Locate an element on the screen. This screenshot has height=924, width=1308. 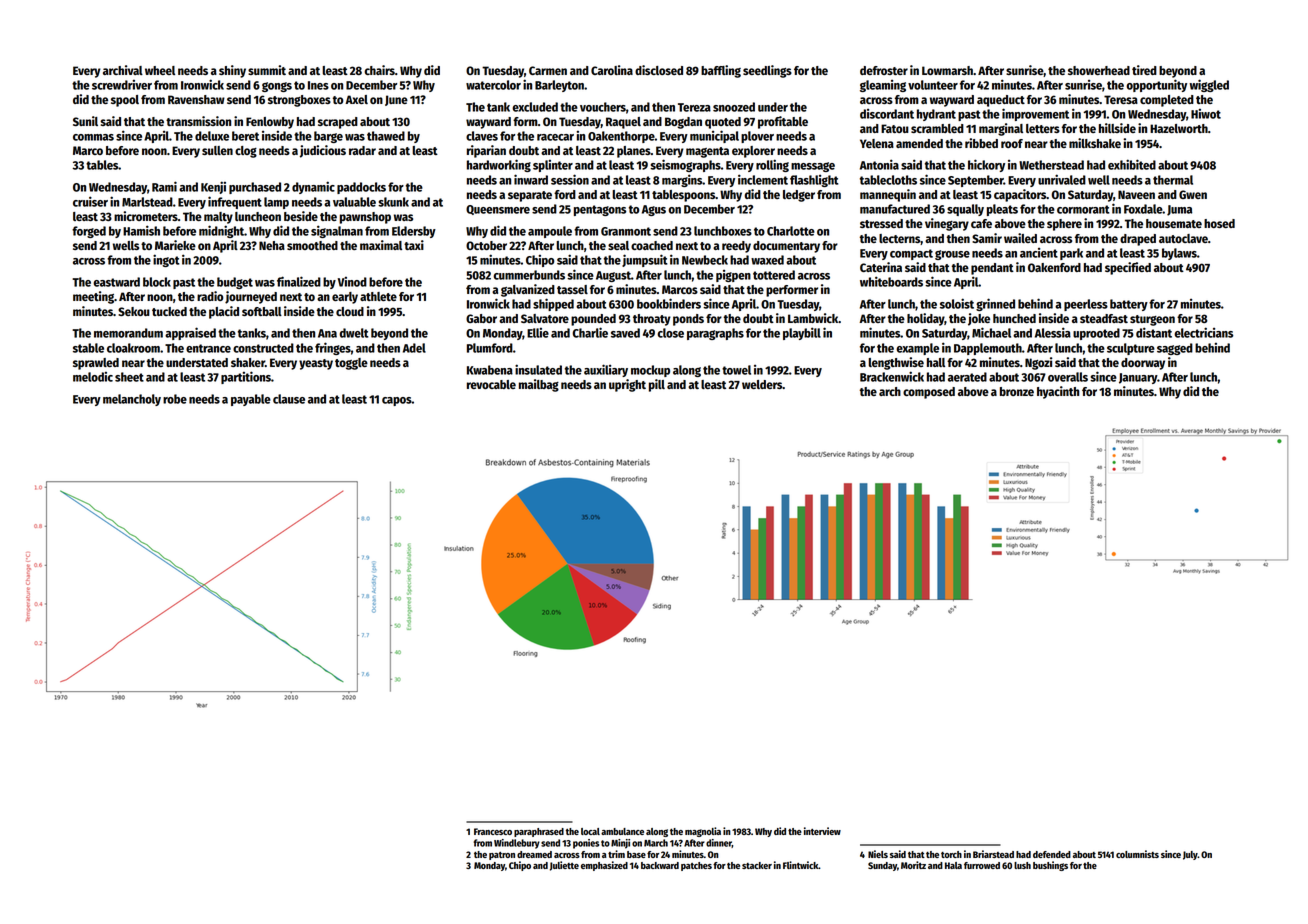
battery is located at coordinates (1129, 305).
